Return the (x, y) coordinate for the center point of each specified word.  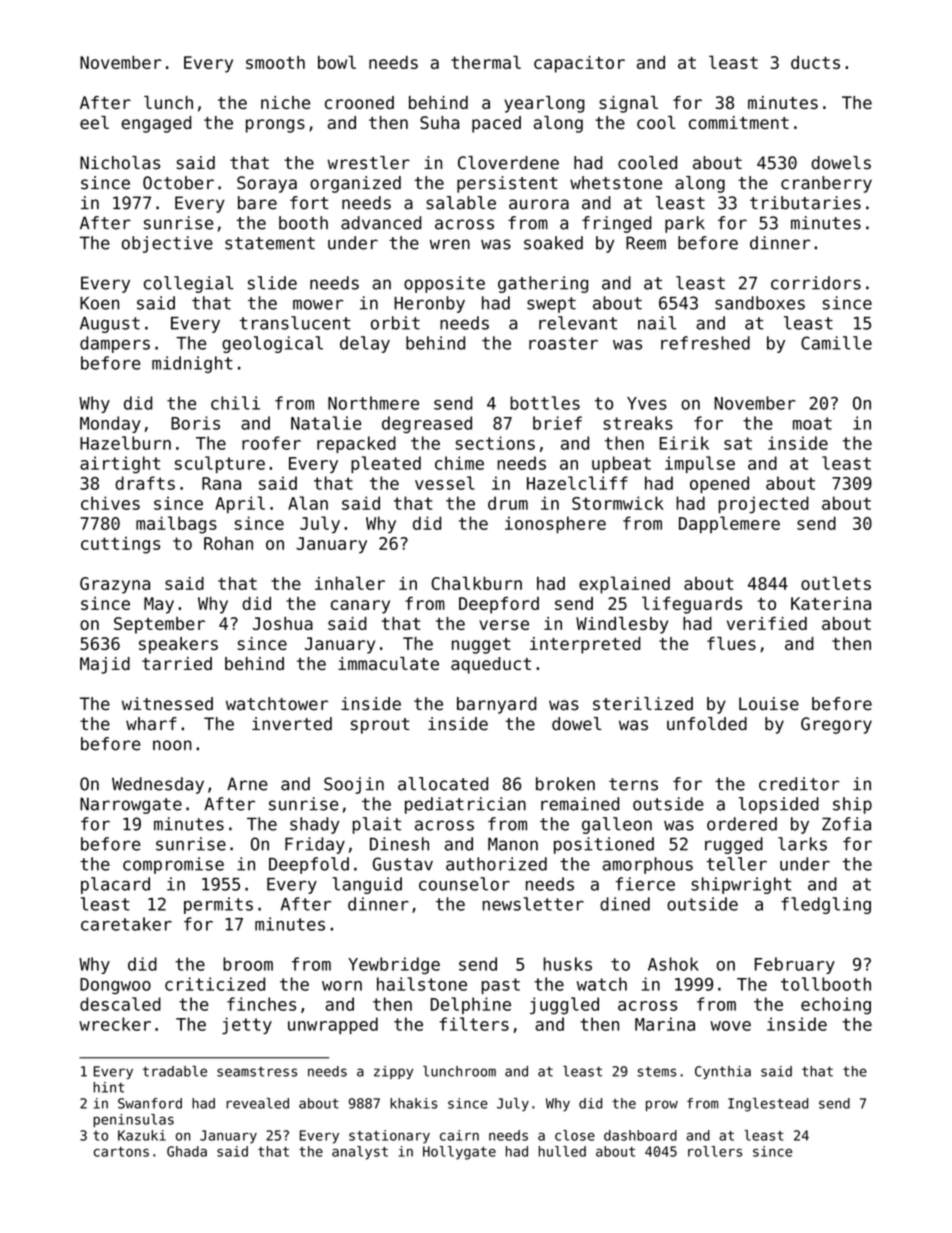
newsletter (533, 904)
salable (461, 203)
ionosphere (555, 525)
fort (309, 203)
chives (110, 503)
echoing (836, 1006)
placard (115, 885)
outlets (836, 583)
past (501, 986)
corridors (816, 283)
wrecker (115, 1024)
